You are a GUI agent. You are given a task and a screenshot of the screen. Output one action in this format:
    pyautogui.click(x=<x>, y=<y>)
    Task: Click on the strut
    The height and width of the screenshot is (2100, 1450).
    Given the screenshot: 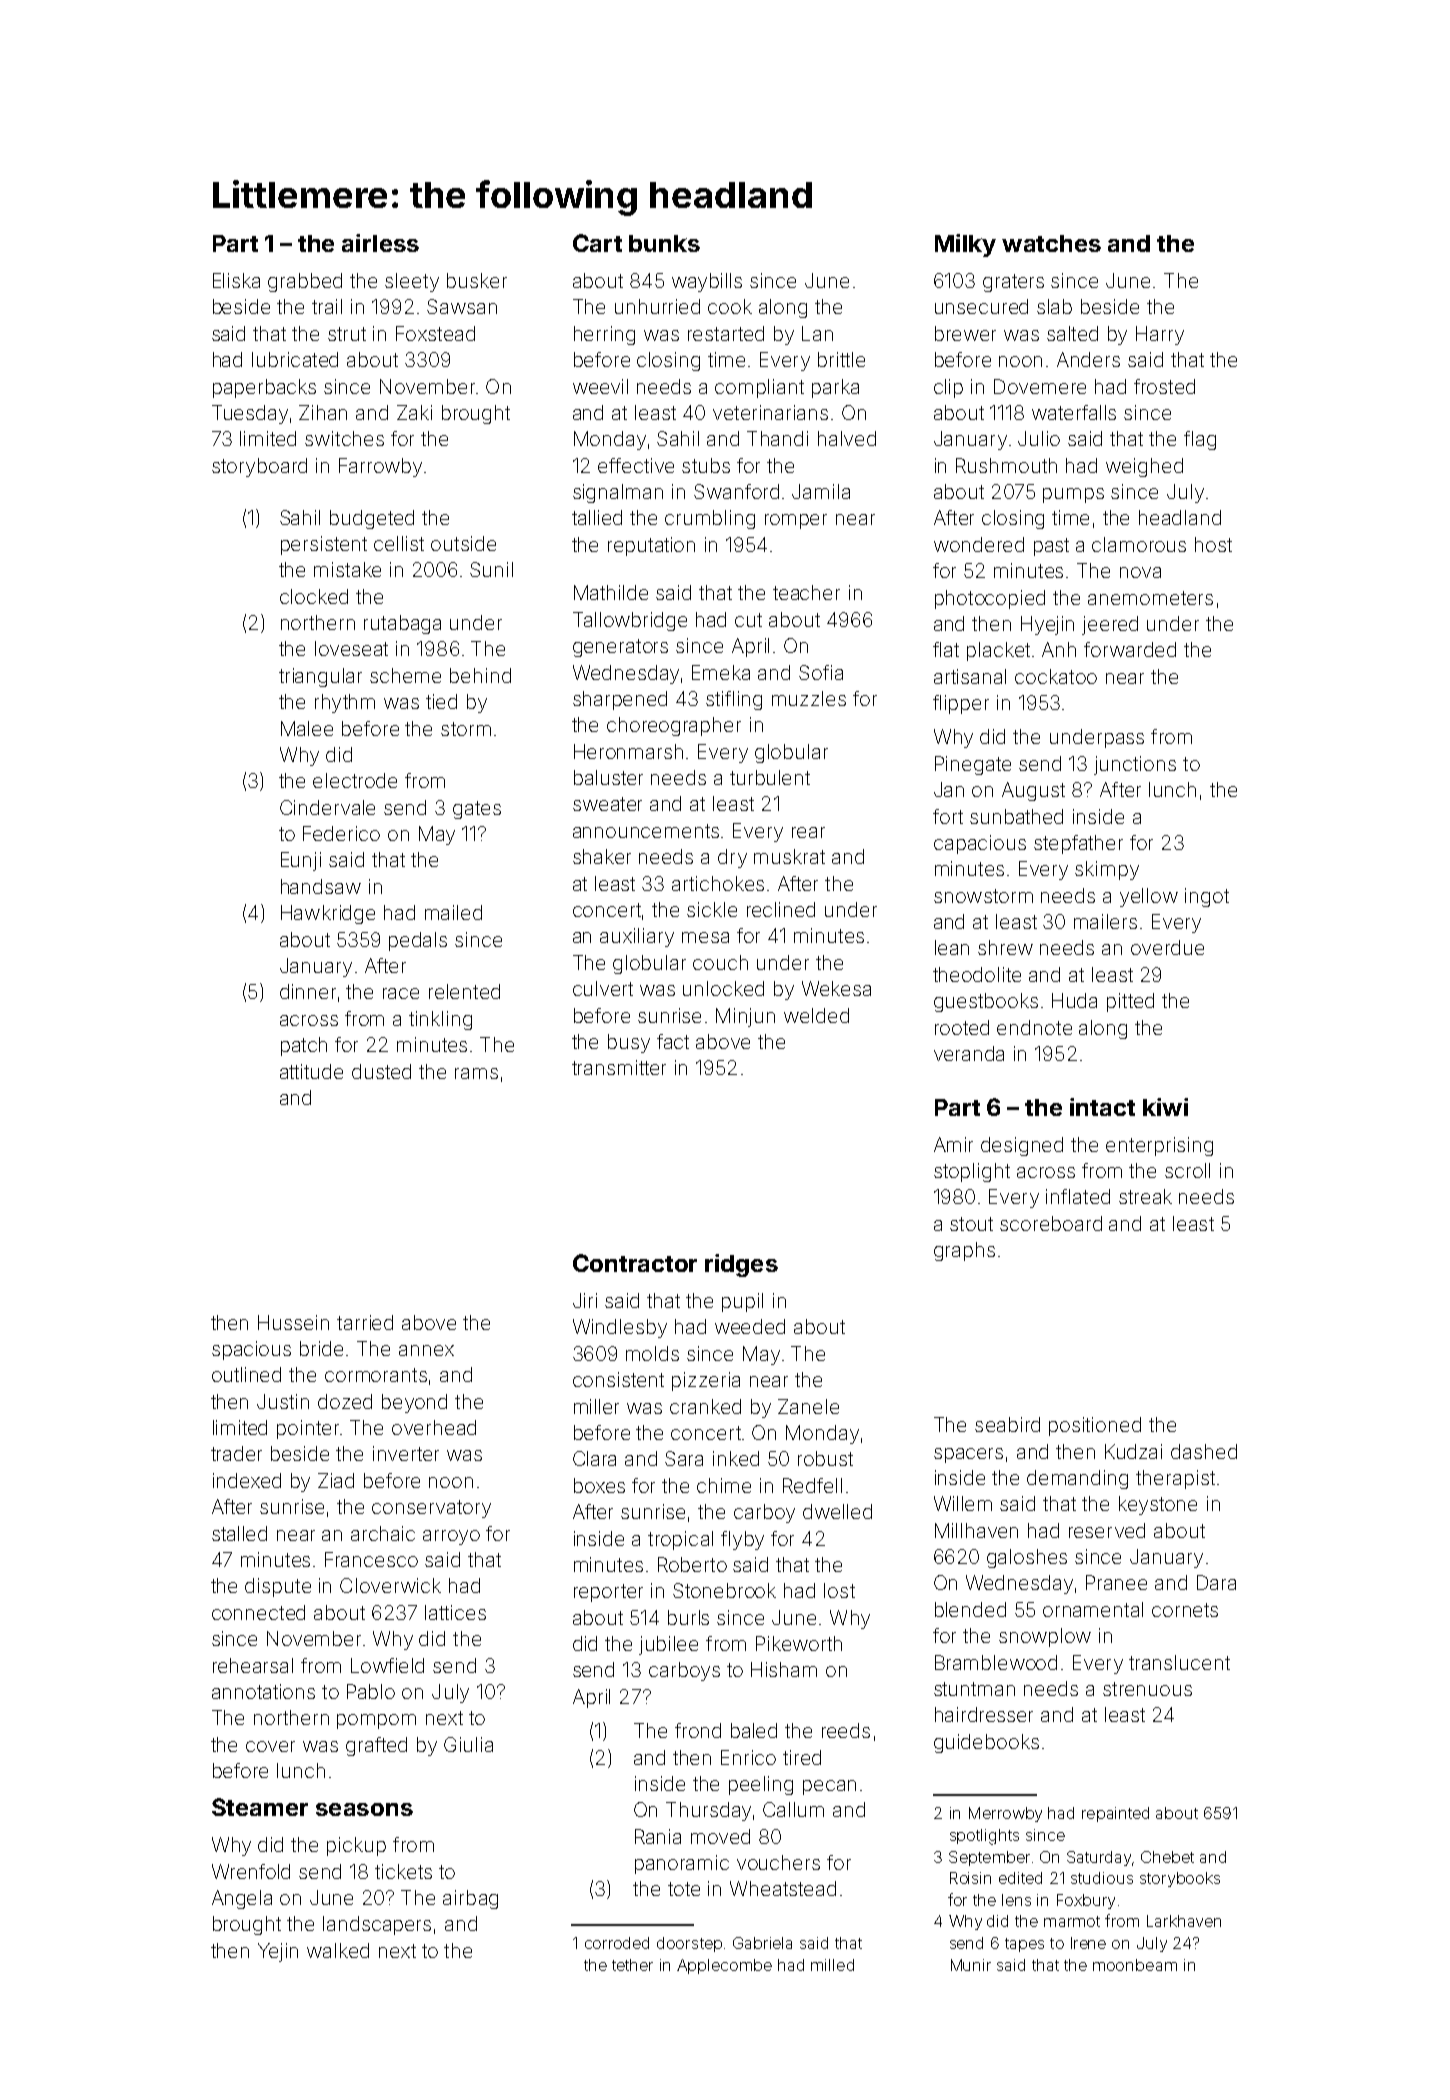 What is the action you would take?
    pyautogui.click(x=347, y=334)
